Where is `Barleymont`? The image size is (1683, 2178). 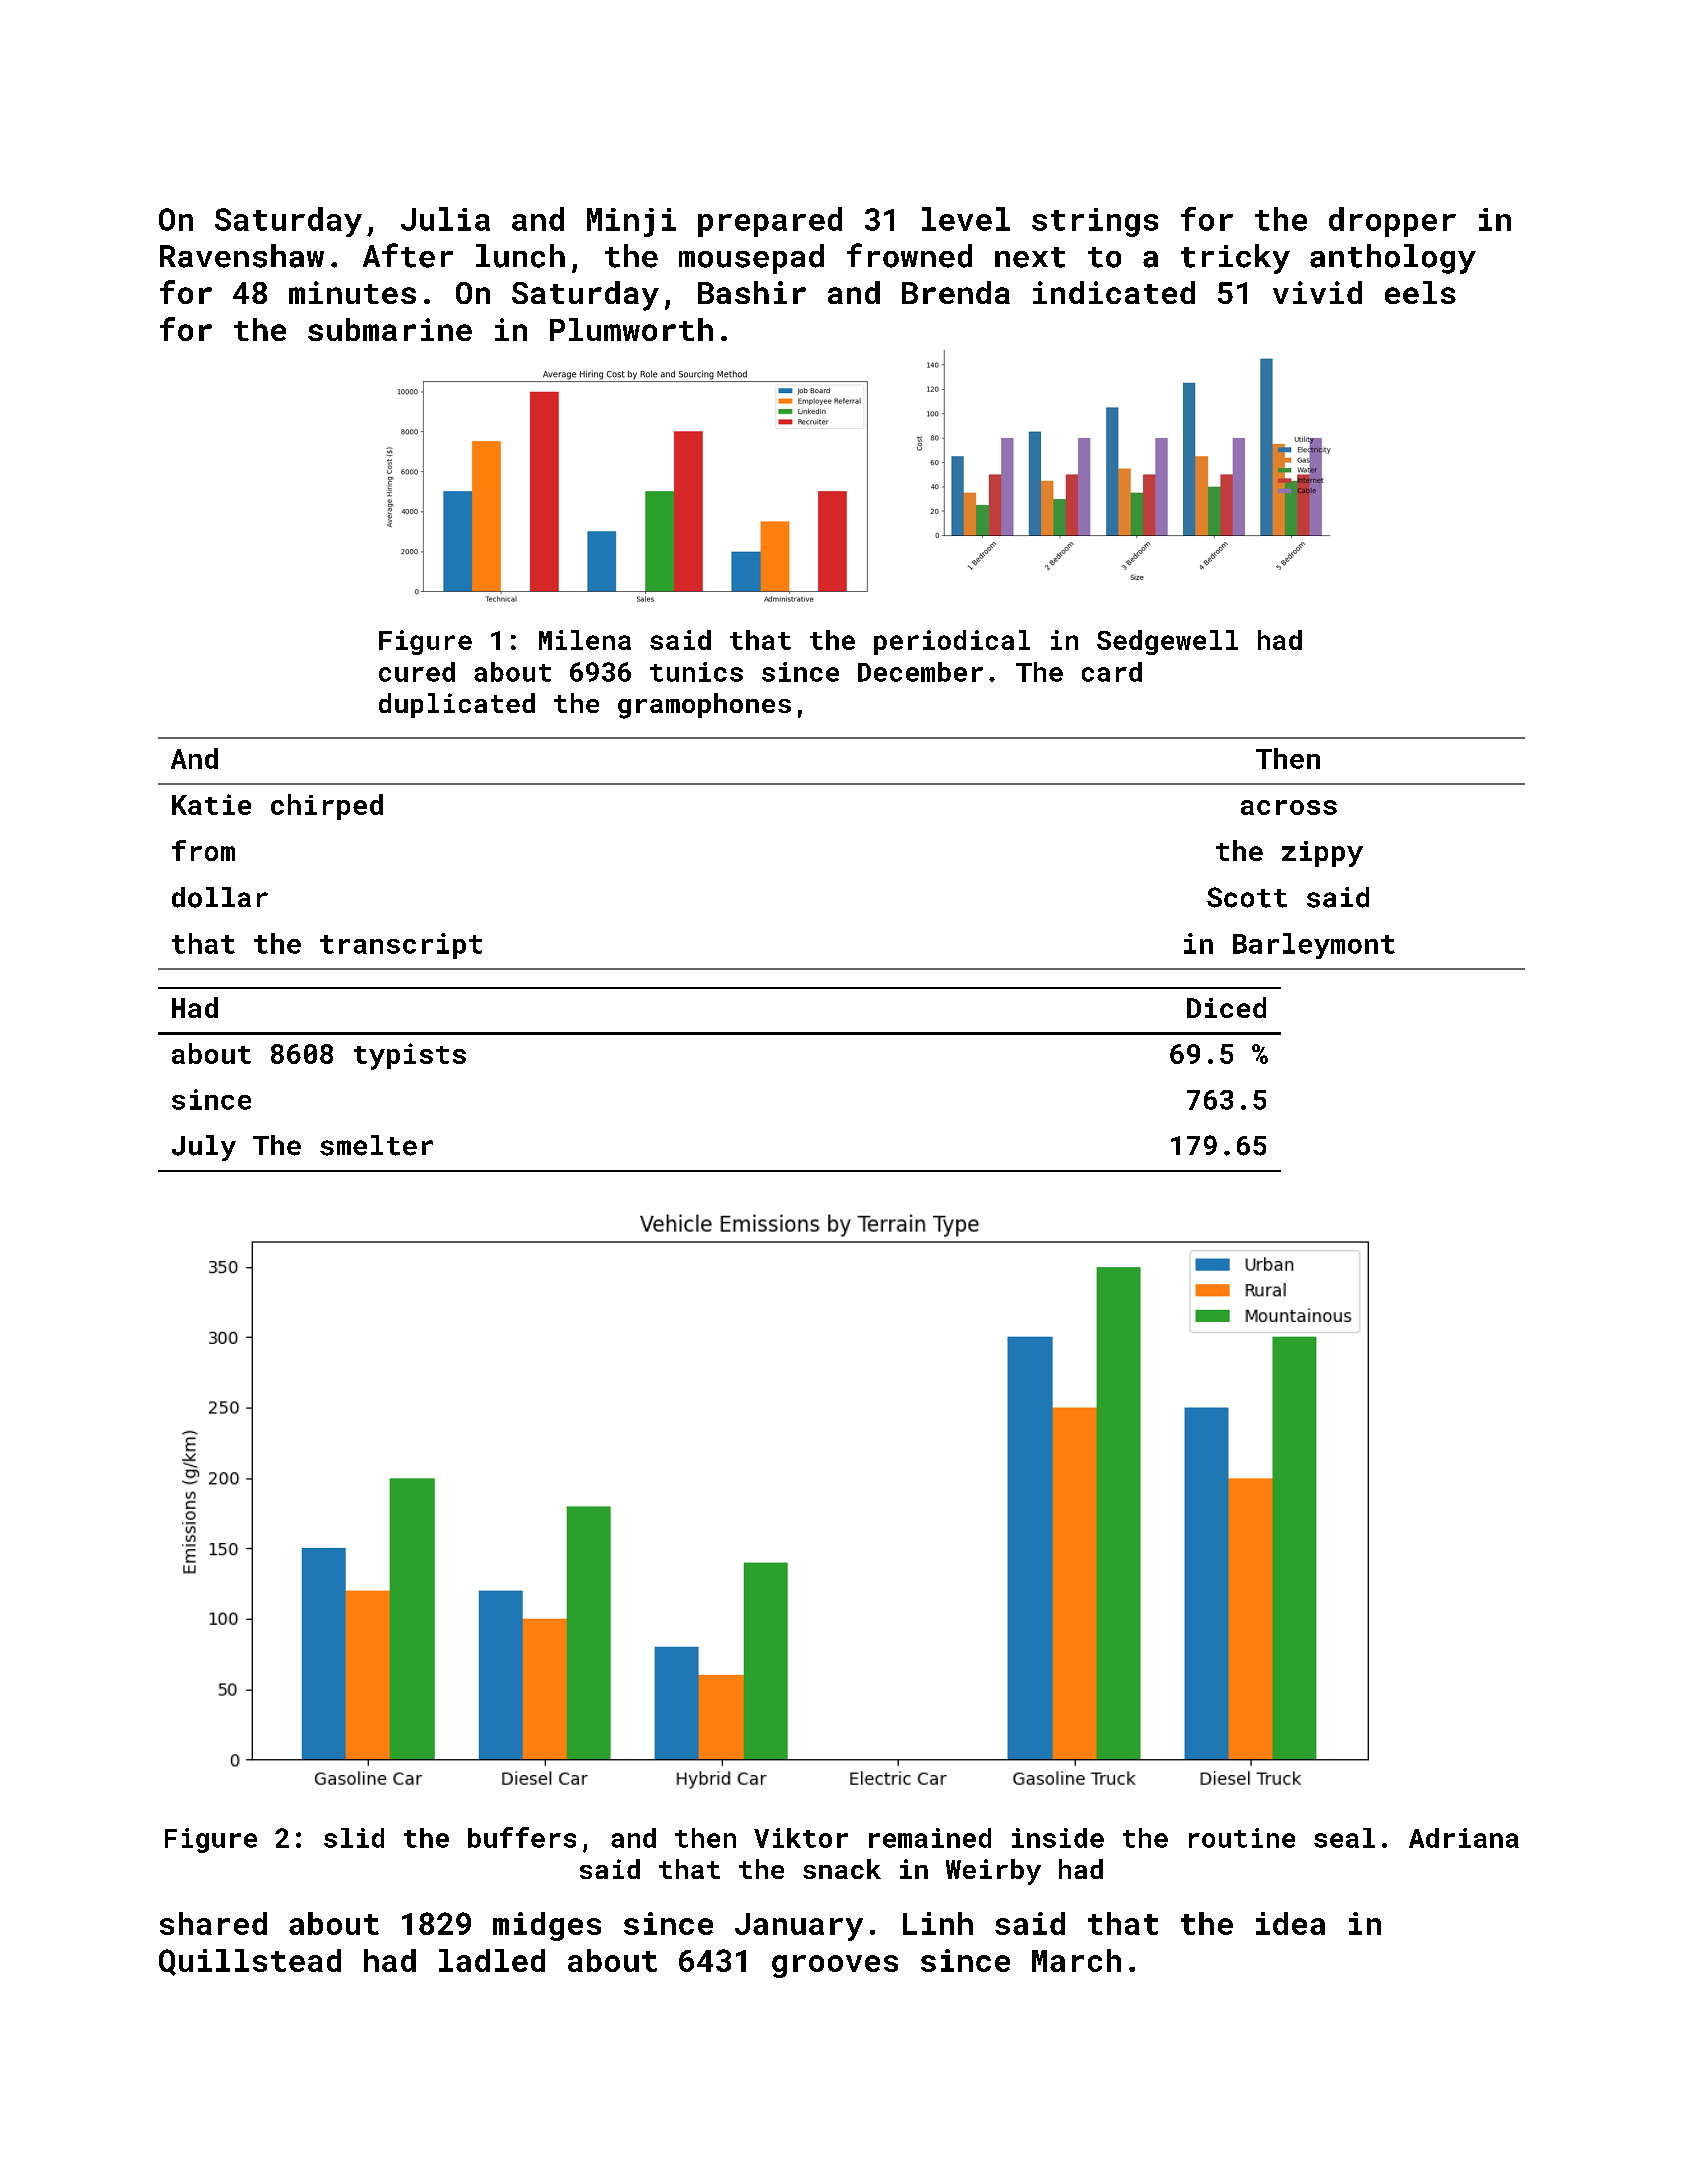 Barleymont is located at coordinates (1314, 946).
